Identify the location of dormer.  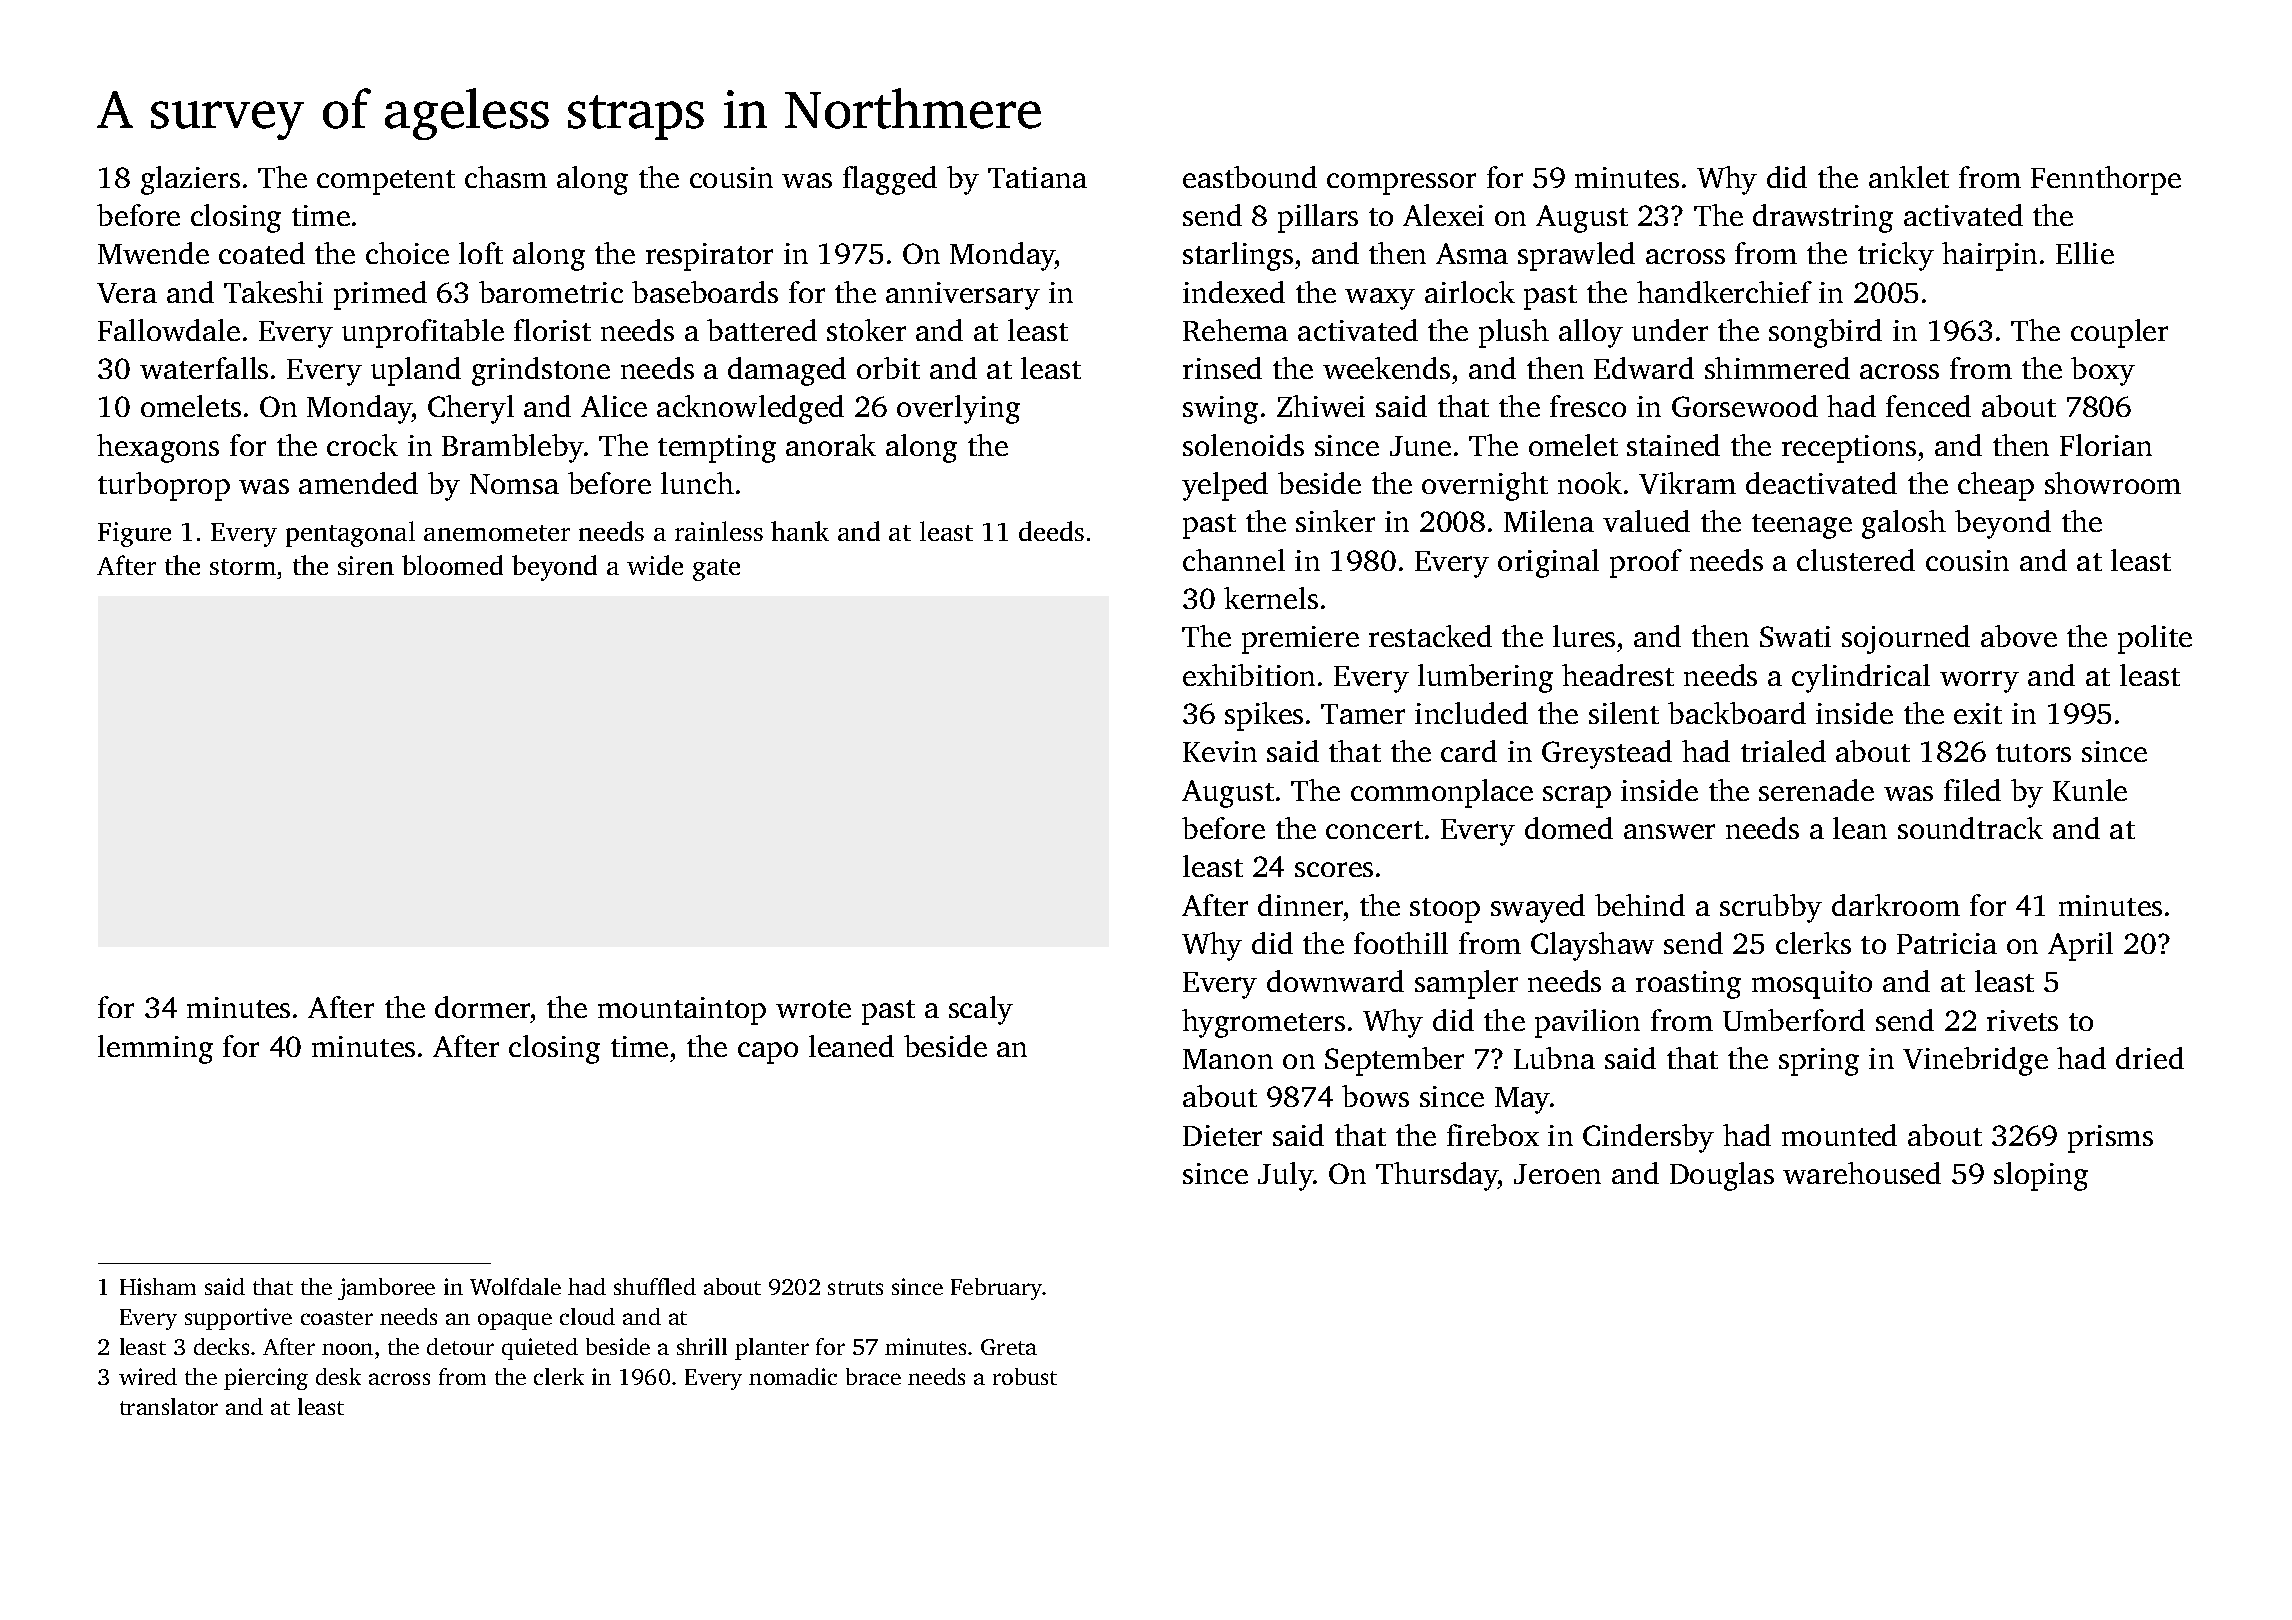
(482, 1007).
